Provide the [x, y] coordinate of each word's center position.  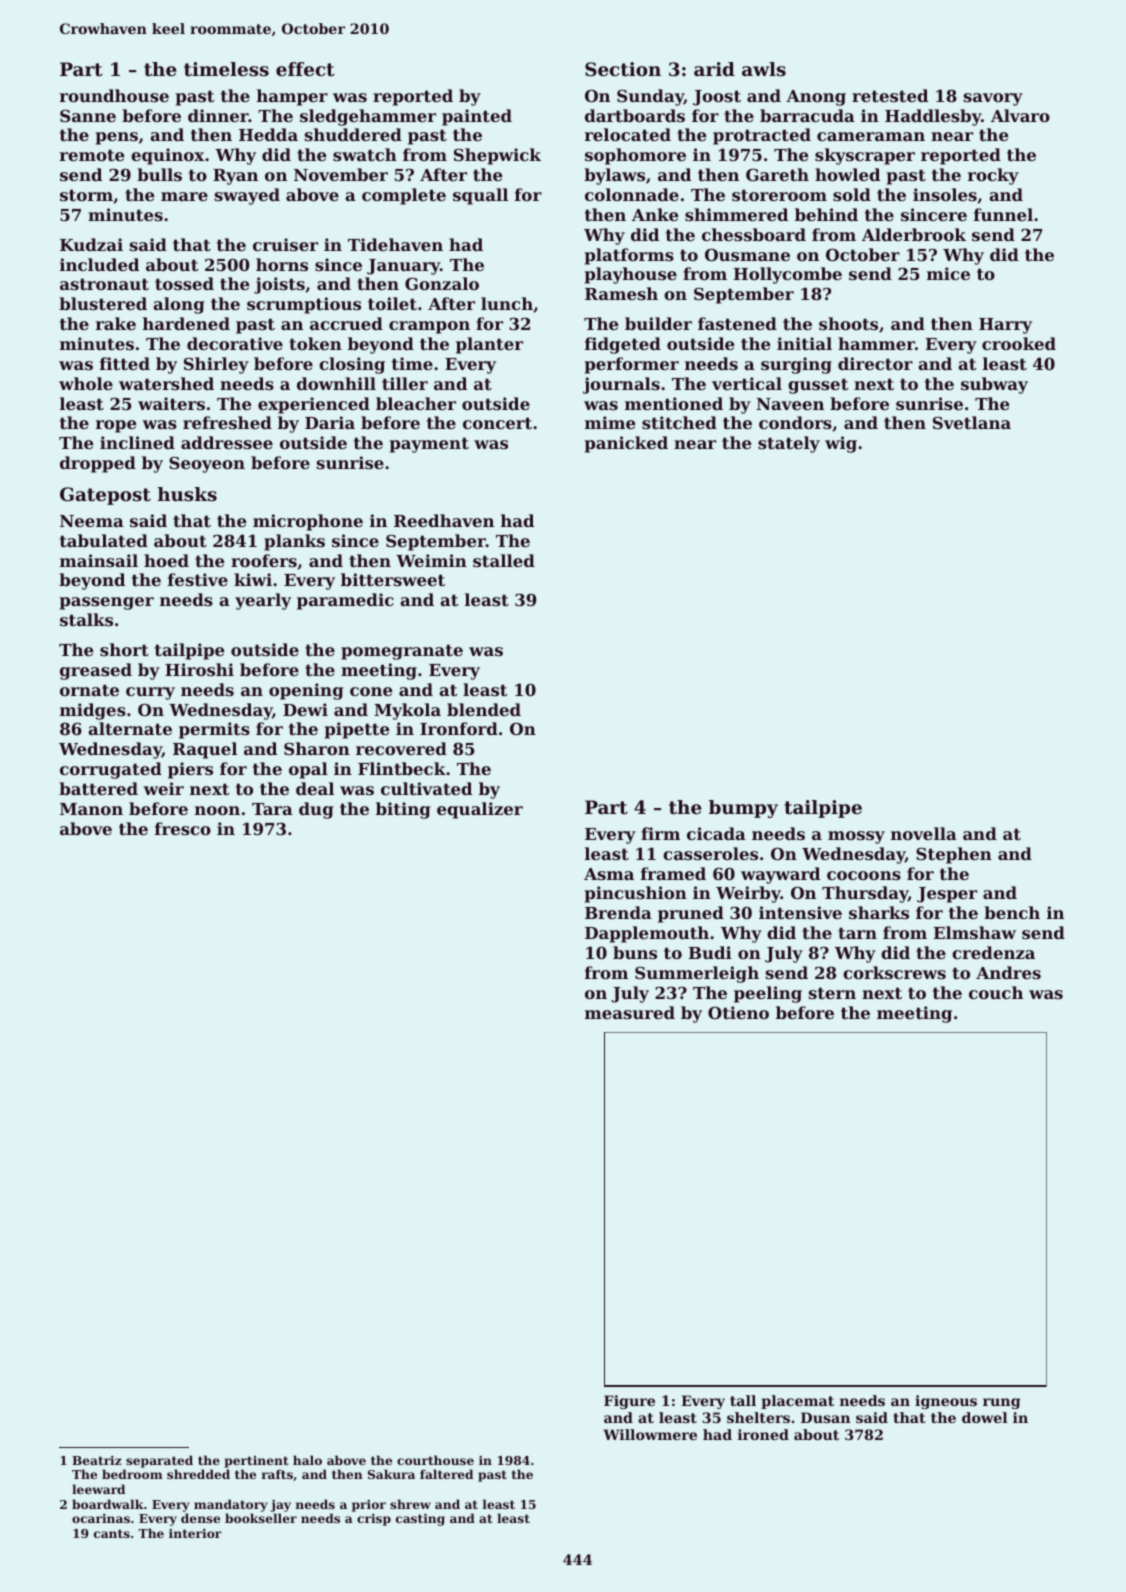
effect [305, 69]
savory [993, 99]
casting [420, 1519]
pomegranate [402, 652]
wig [841, 444]
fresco [183, 828]
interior [195, 1533]
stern [832, 993]
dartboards [635, 115]
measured [630, 1012]
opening [306, 691]
